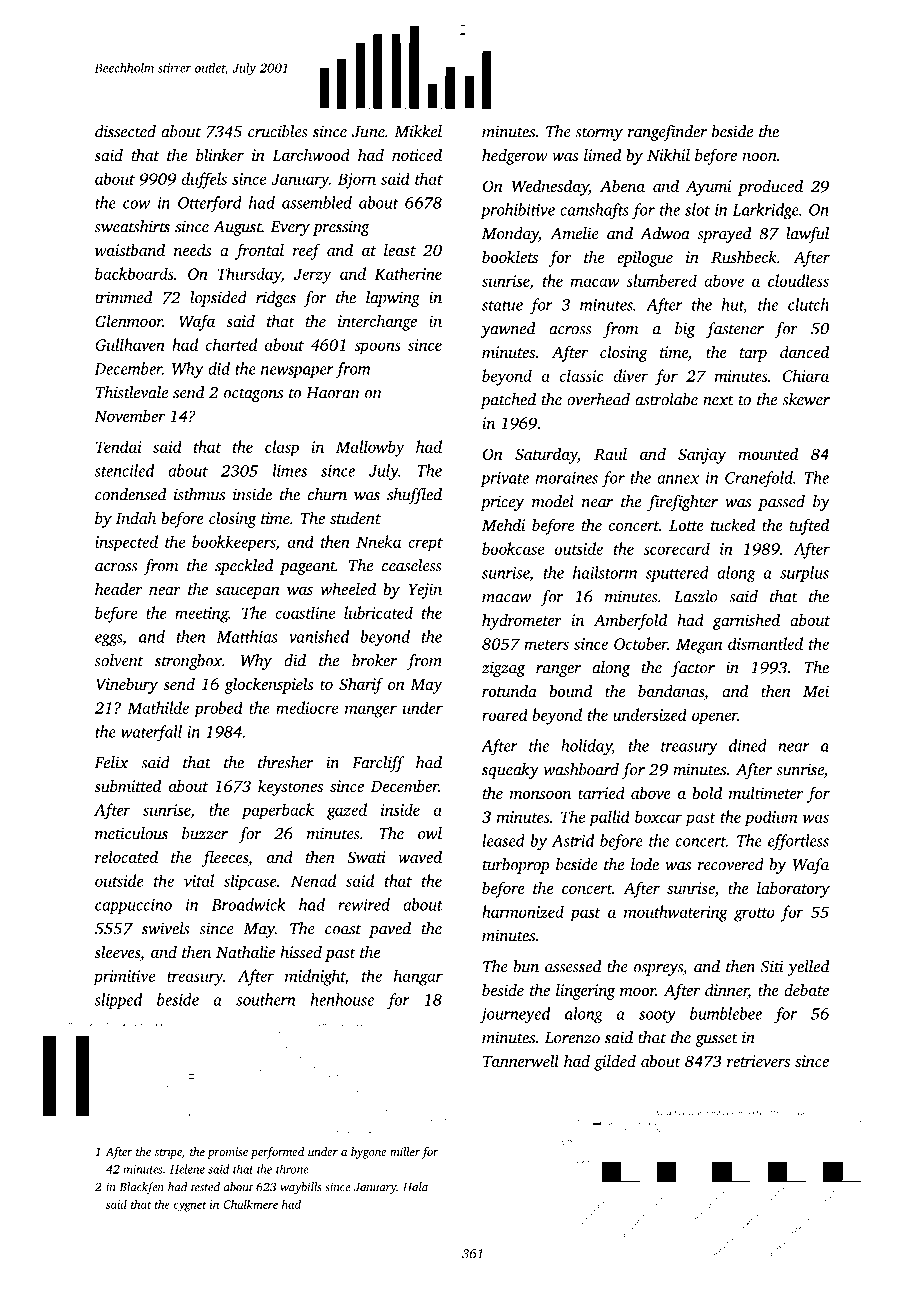  Describe the element at coordinates (699, 646) in the screenshot. I see `Megan` at that location.
